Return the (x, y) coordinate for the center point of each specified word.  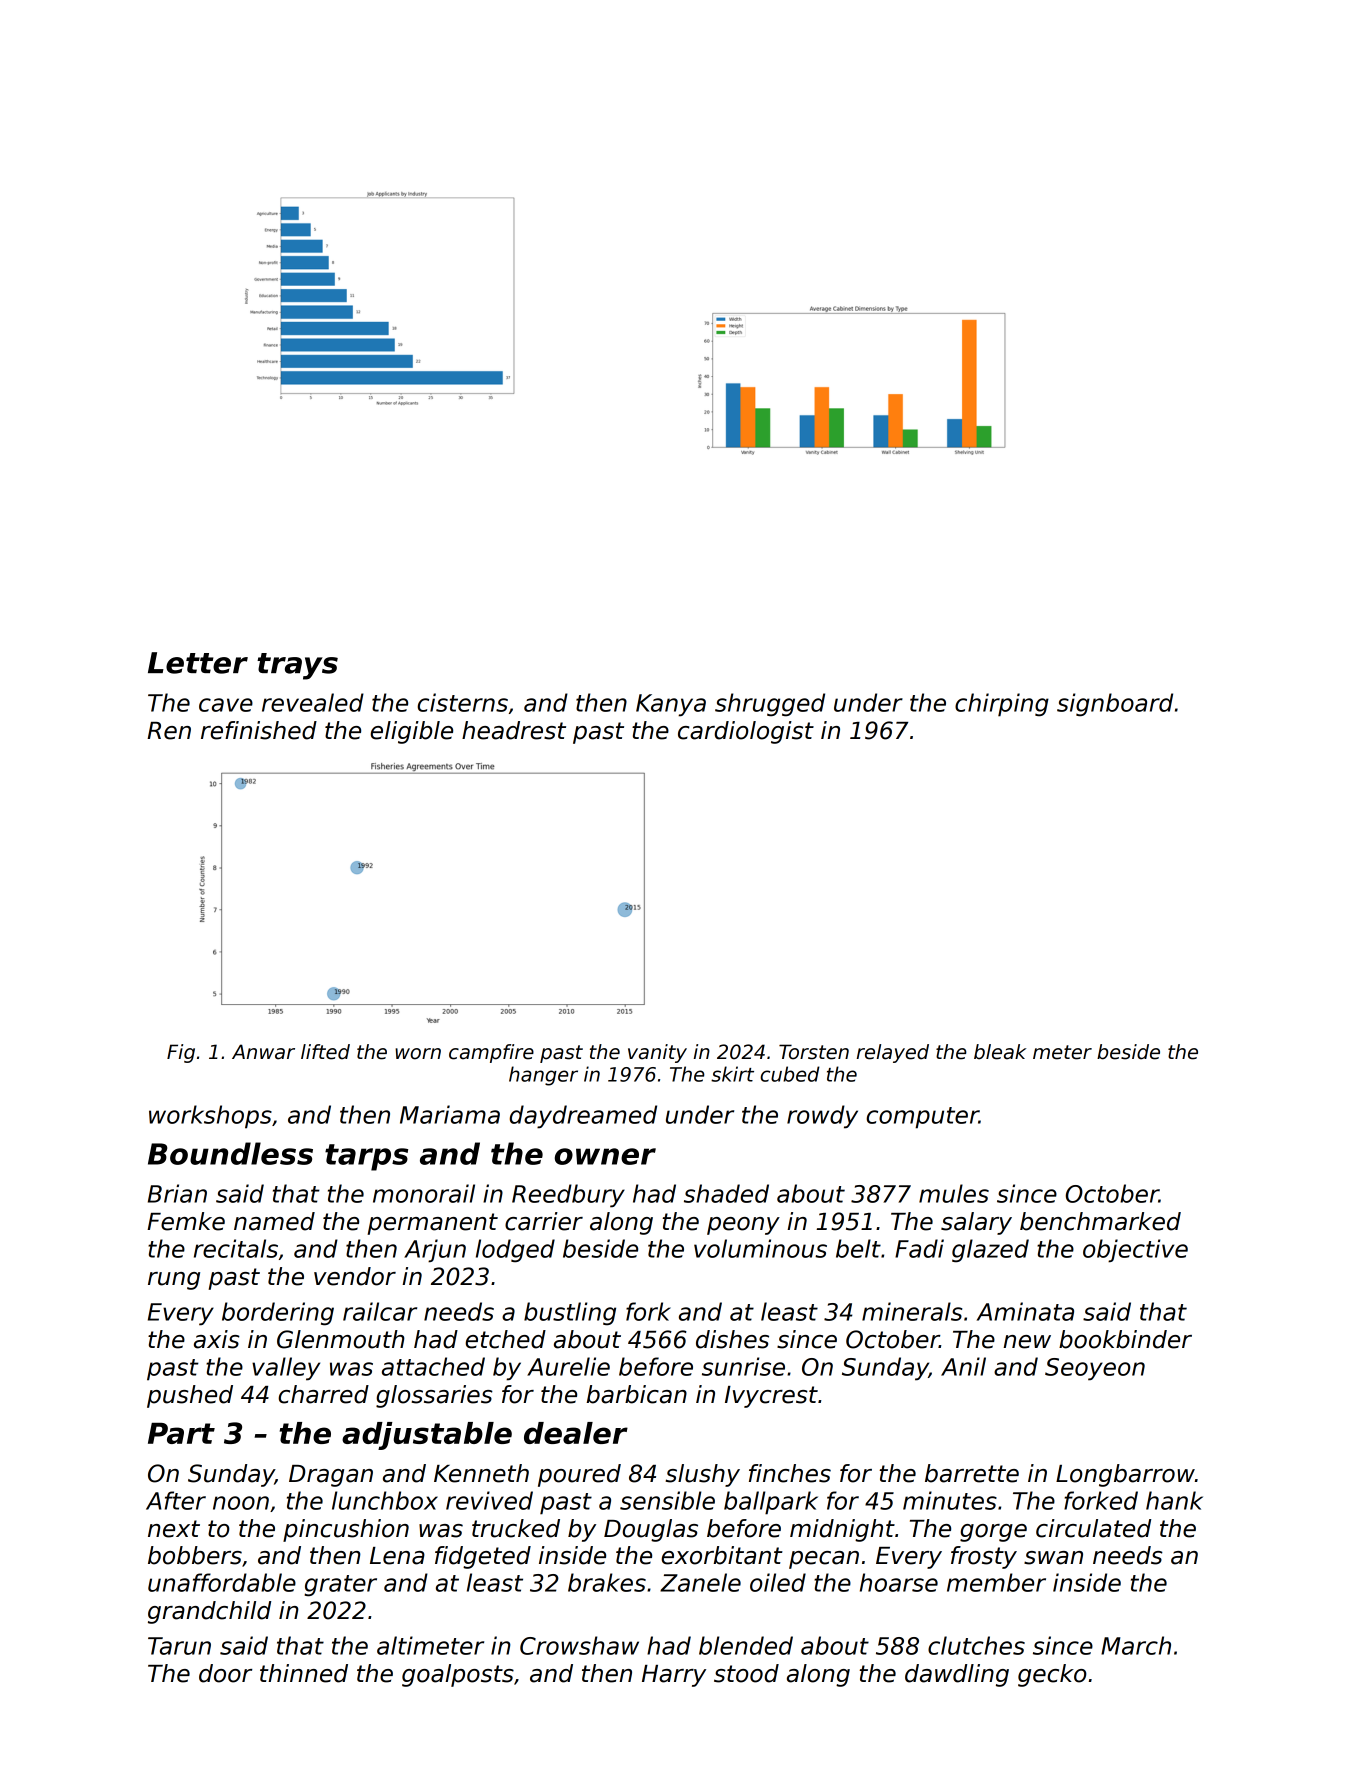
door (225, 1673)
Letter (198, 663)
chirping (1002, 705)
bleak (1000, 1052)
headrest (514, 730)
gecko (1052, 1675)
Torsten (814, 1052)
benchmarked (1100, 1221)
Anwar (263, 1052)
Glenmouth (341, 1339)
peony (743, 1226)
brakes (607, 1582)
